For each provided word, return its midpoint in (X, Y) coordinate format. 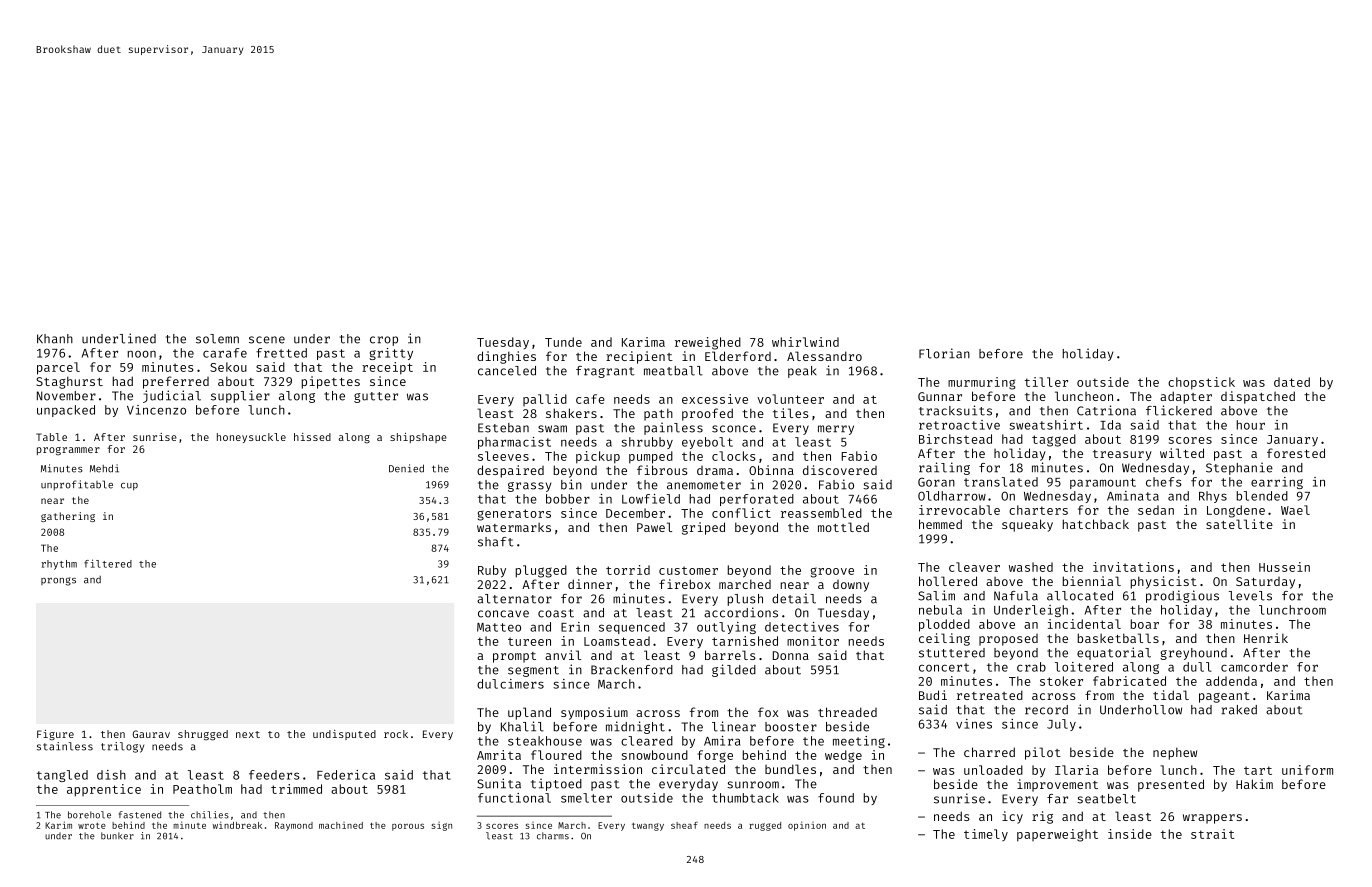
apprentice (104, 790)
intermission (598, 769)
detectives (802, 627)
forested (1296, 453)
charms (553, 836)
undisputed (344, 735)
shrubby (647, 443)
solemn (217, 339)
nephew (1175, 753)
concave (503, 614)
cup (129, 487)
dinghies (506, 357)
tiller (1046, 382)
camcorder (1254, 667)
